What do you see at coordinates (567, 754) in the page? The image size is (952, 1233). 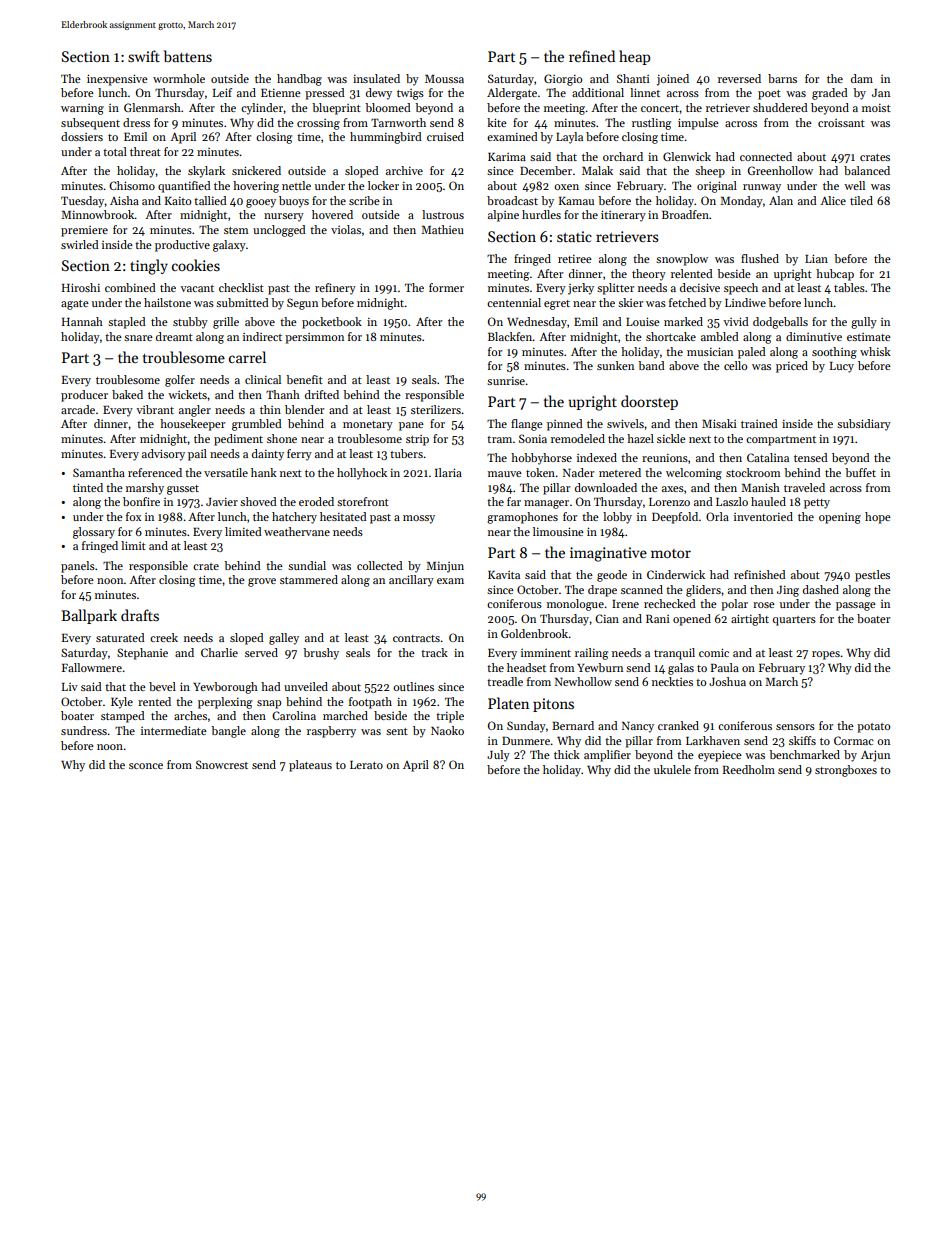 I see `thick` at bounding box center [567, 754].
